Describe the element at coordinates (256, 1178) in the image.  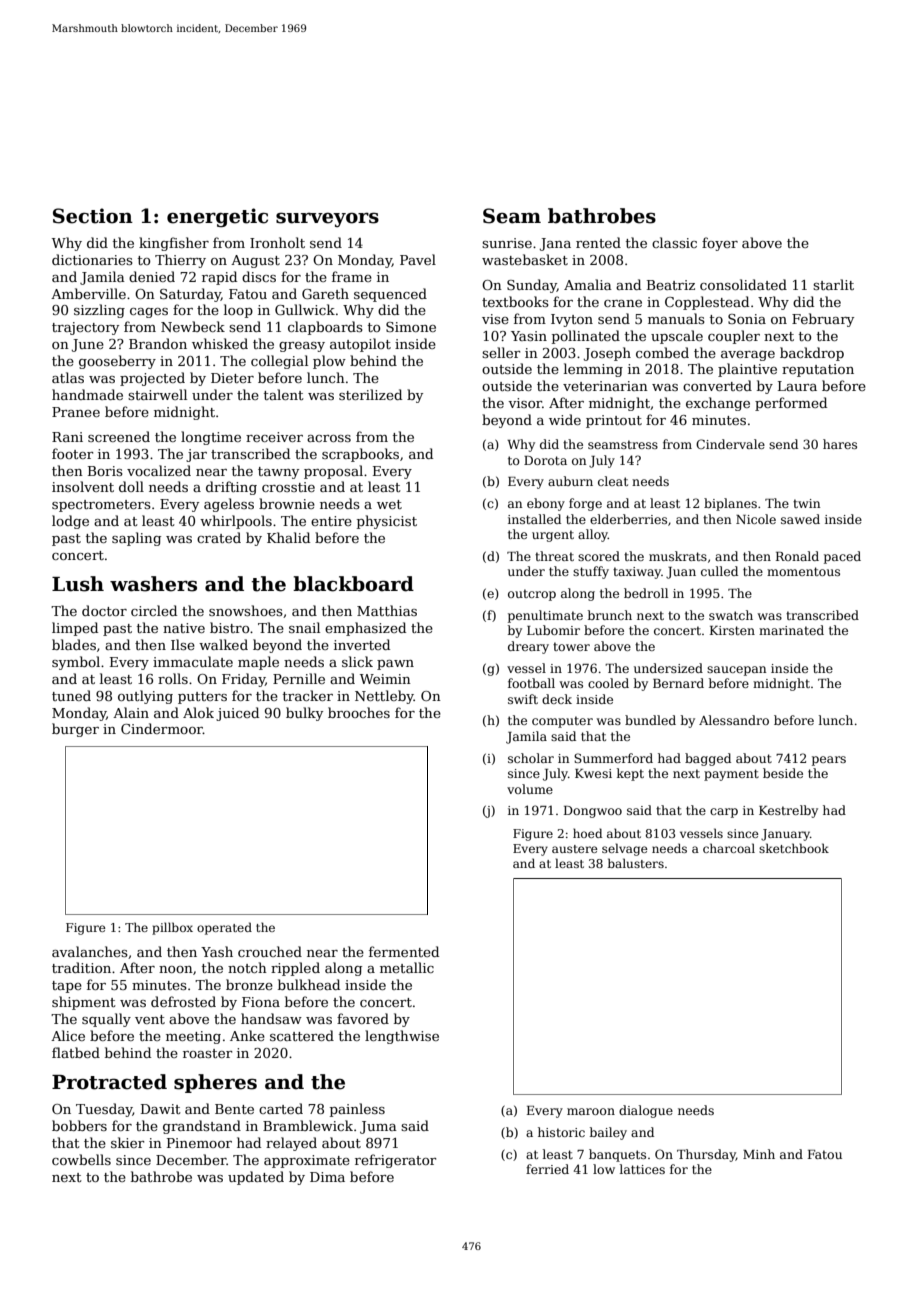
I see `updated` at that location.
